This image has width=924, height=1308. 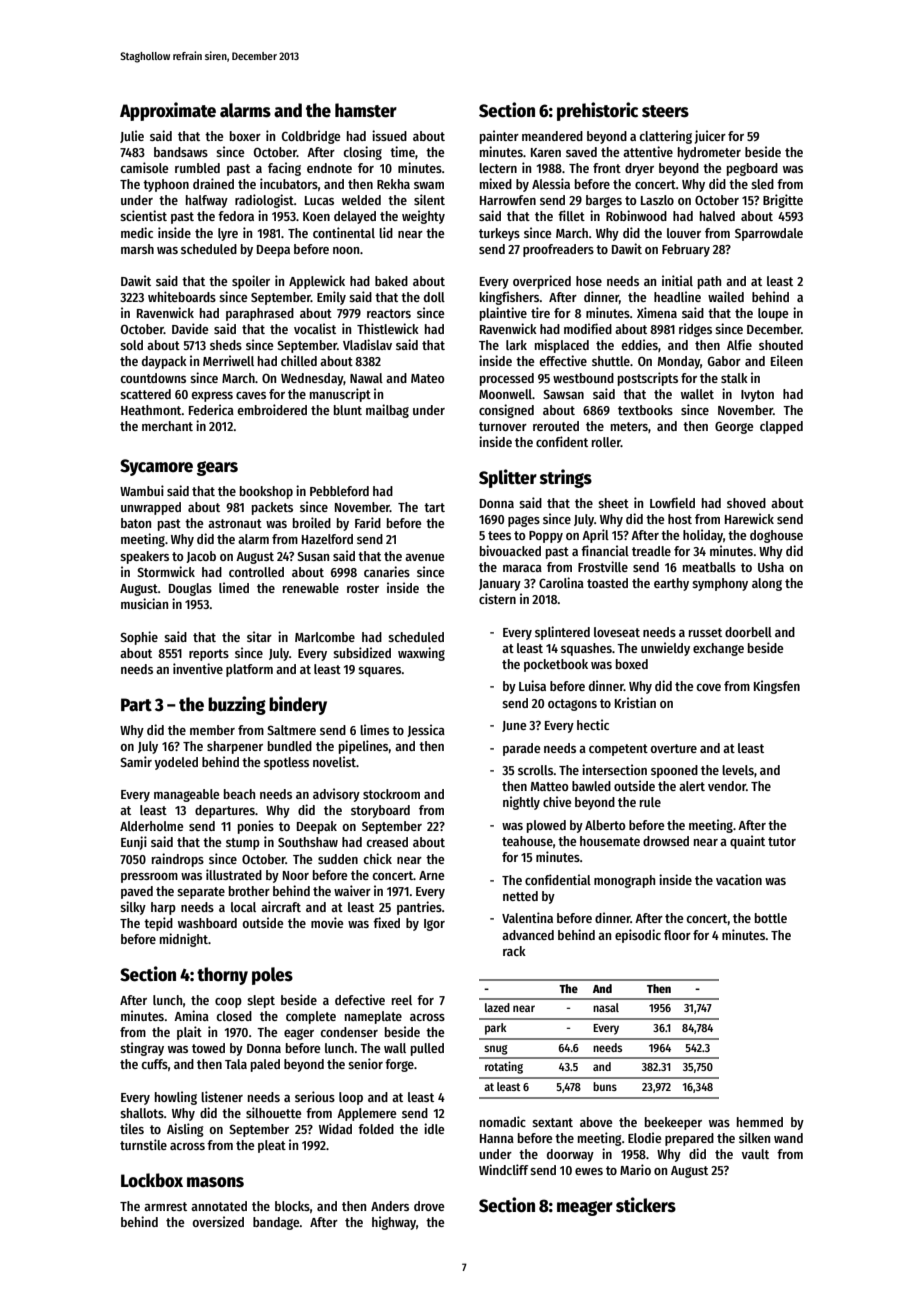 What do you see at coordinates (651, 551) in the image?
I see `treadle` at bounding box center [651, 551].
